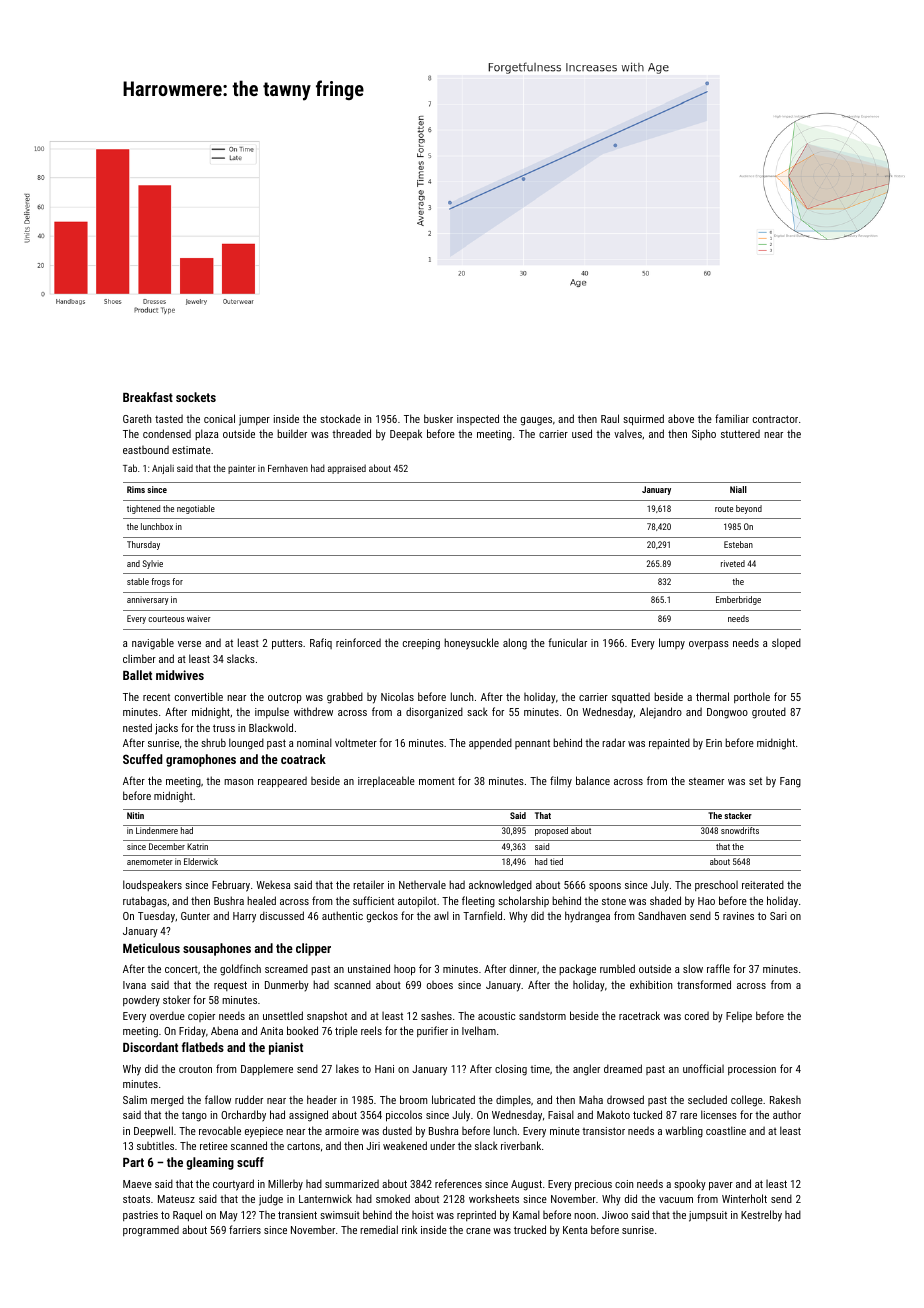  Describe the element at coordinates (342, 1131) in the page. I see `armoire` at that location.
